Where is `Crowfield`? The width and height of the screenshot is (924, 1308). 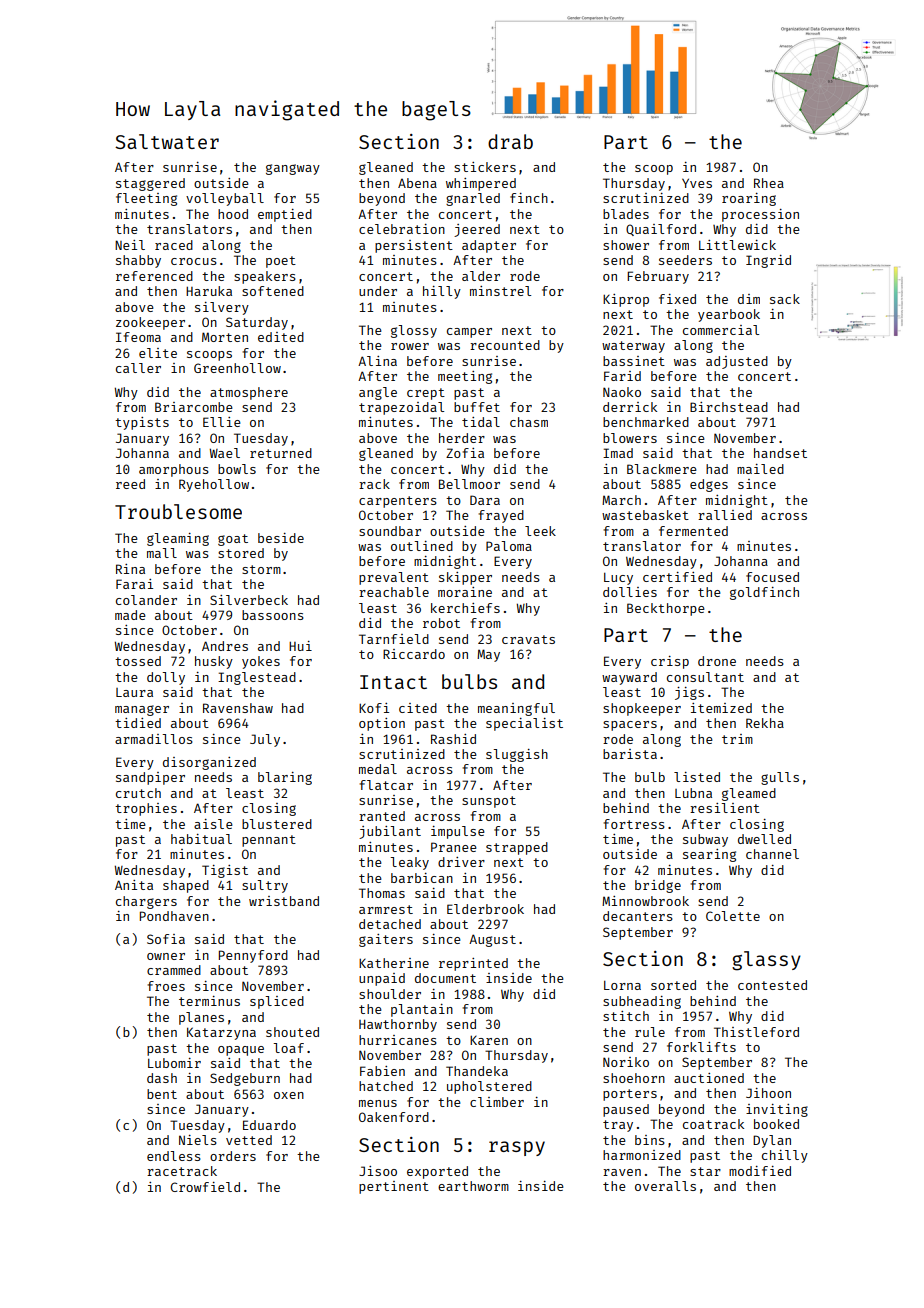 Crowfield is located at coordinates (205, 1187).
